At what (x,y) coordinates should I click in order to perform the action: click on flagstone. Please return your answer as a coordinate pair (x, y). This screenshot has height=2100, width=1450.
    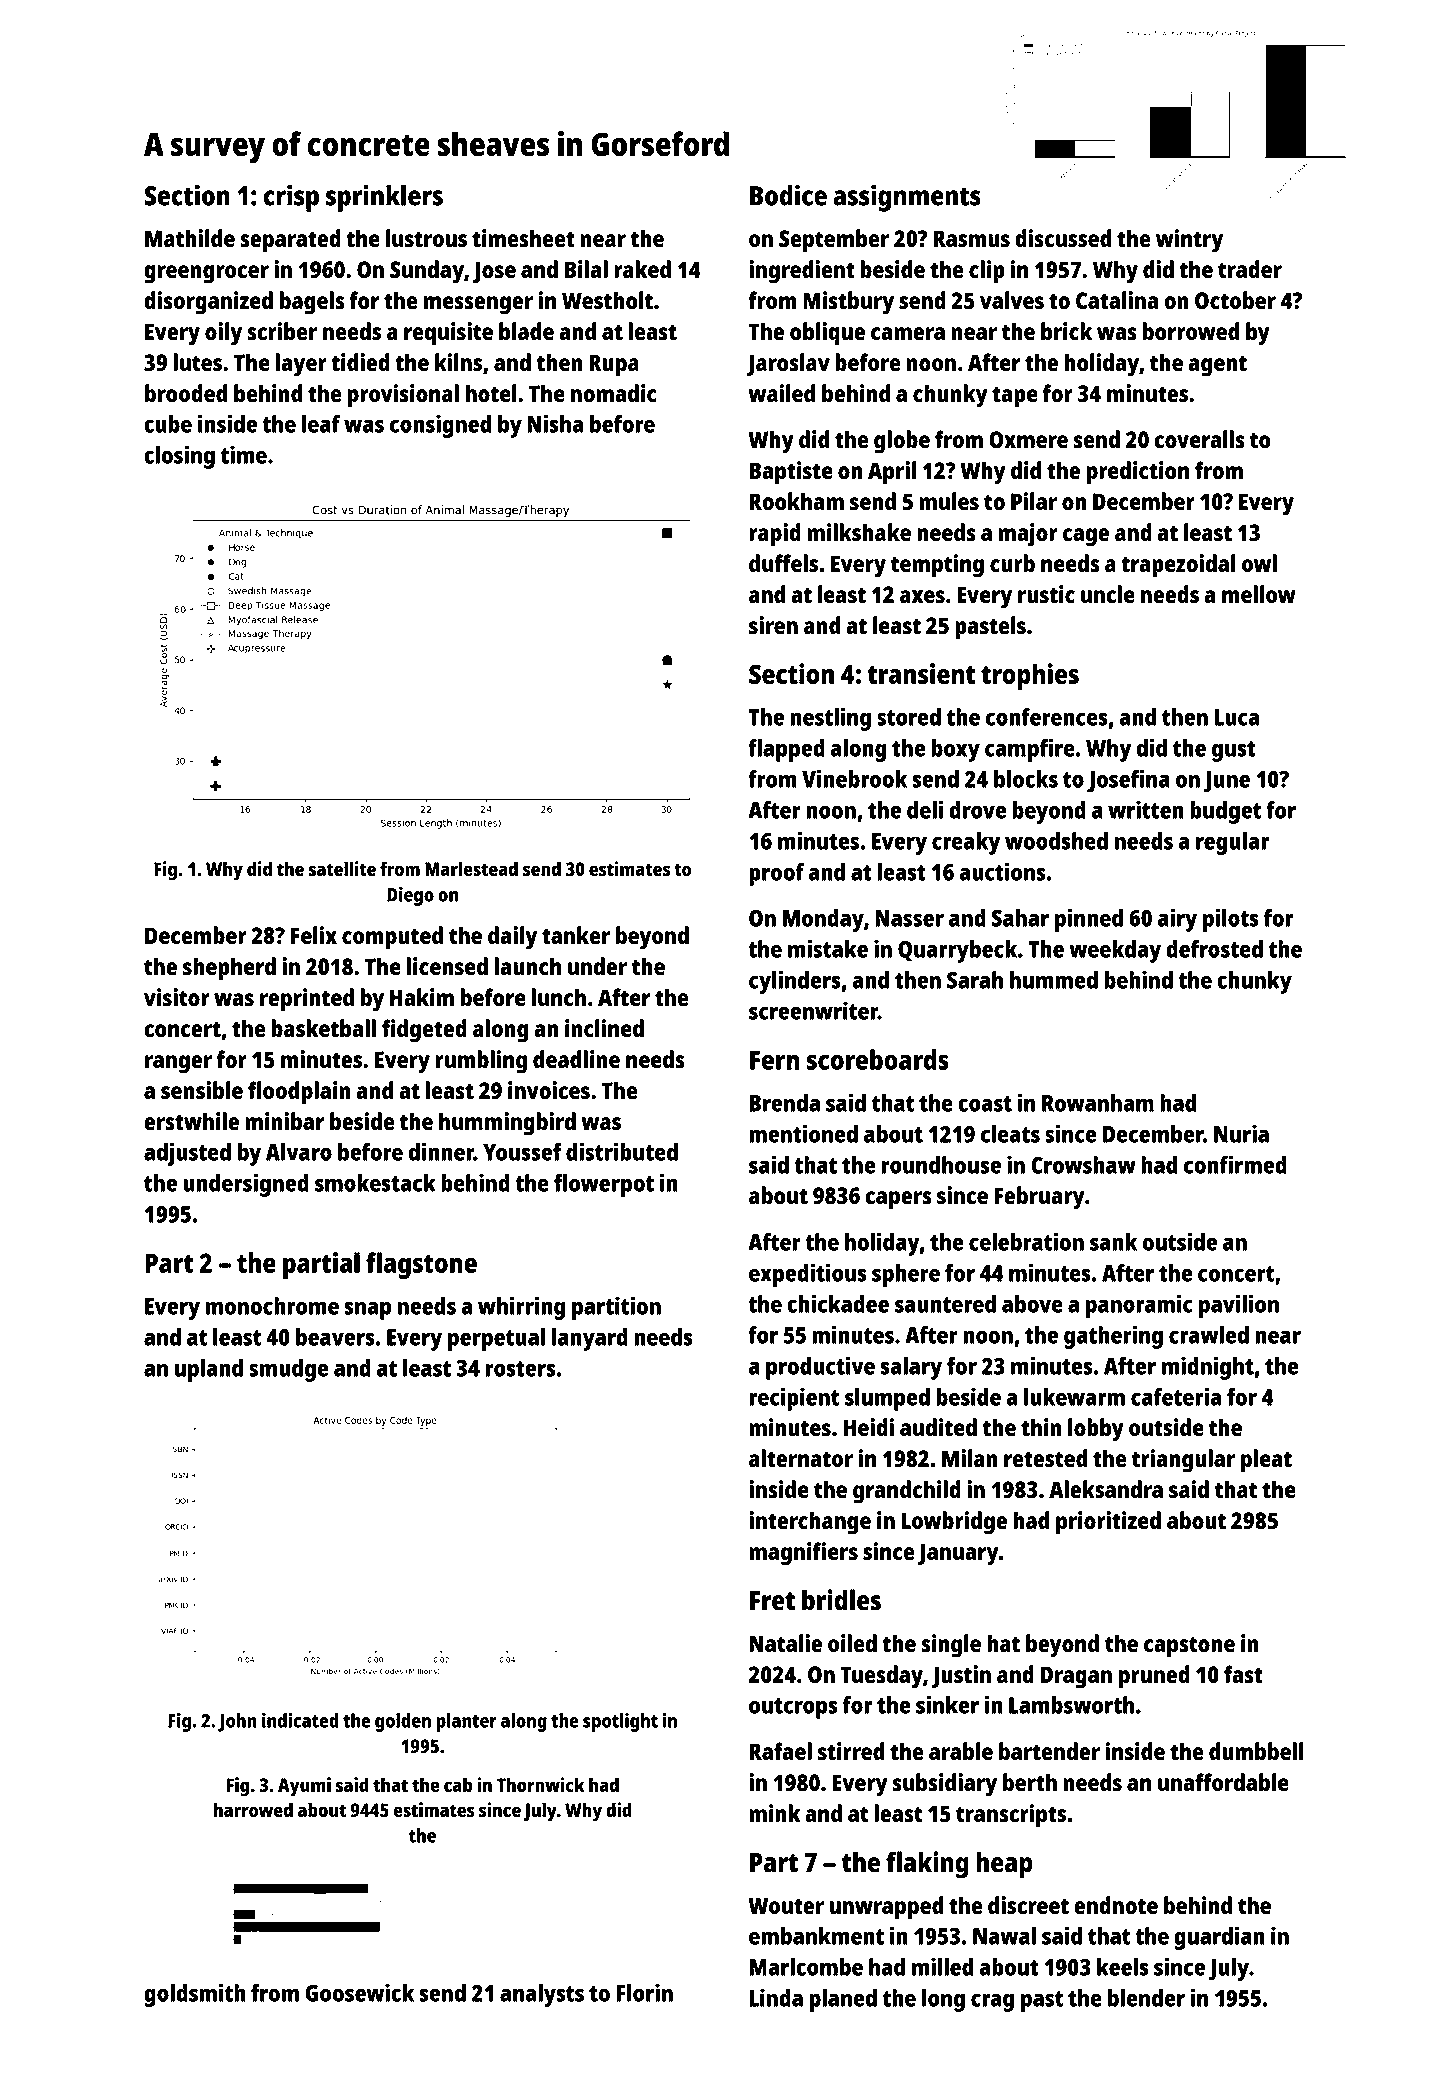
    Looking at the image, I should click on (421, 1265).
